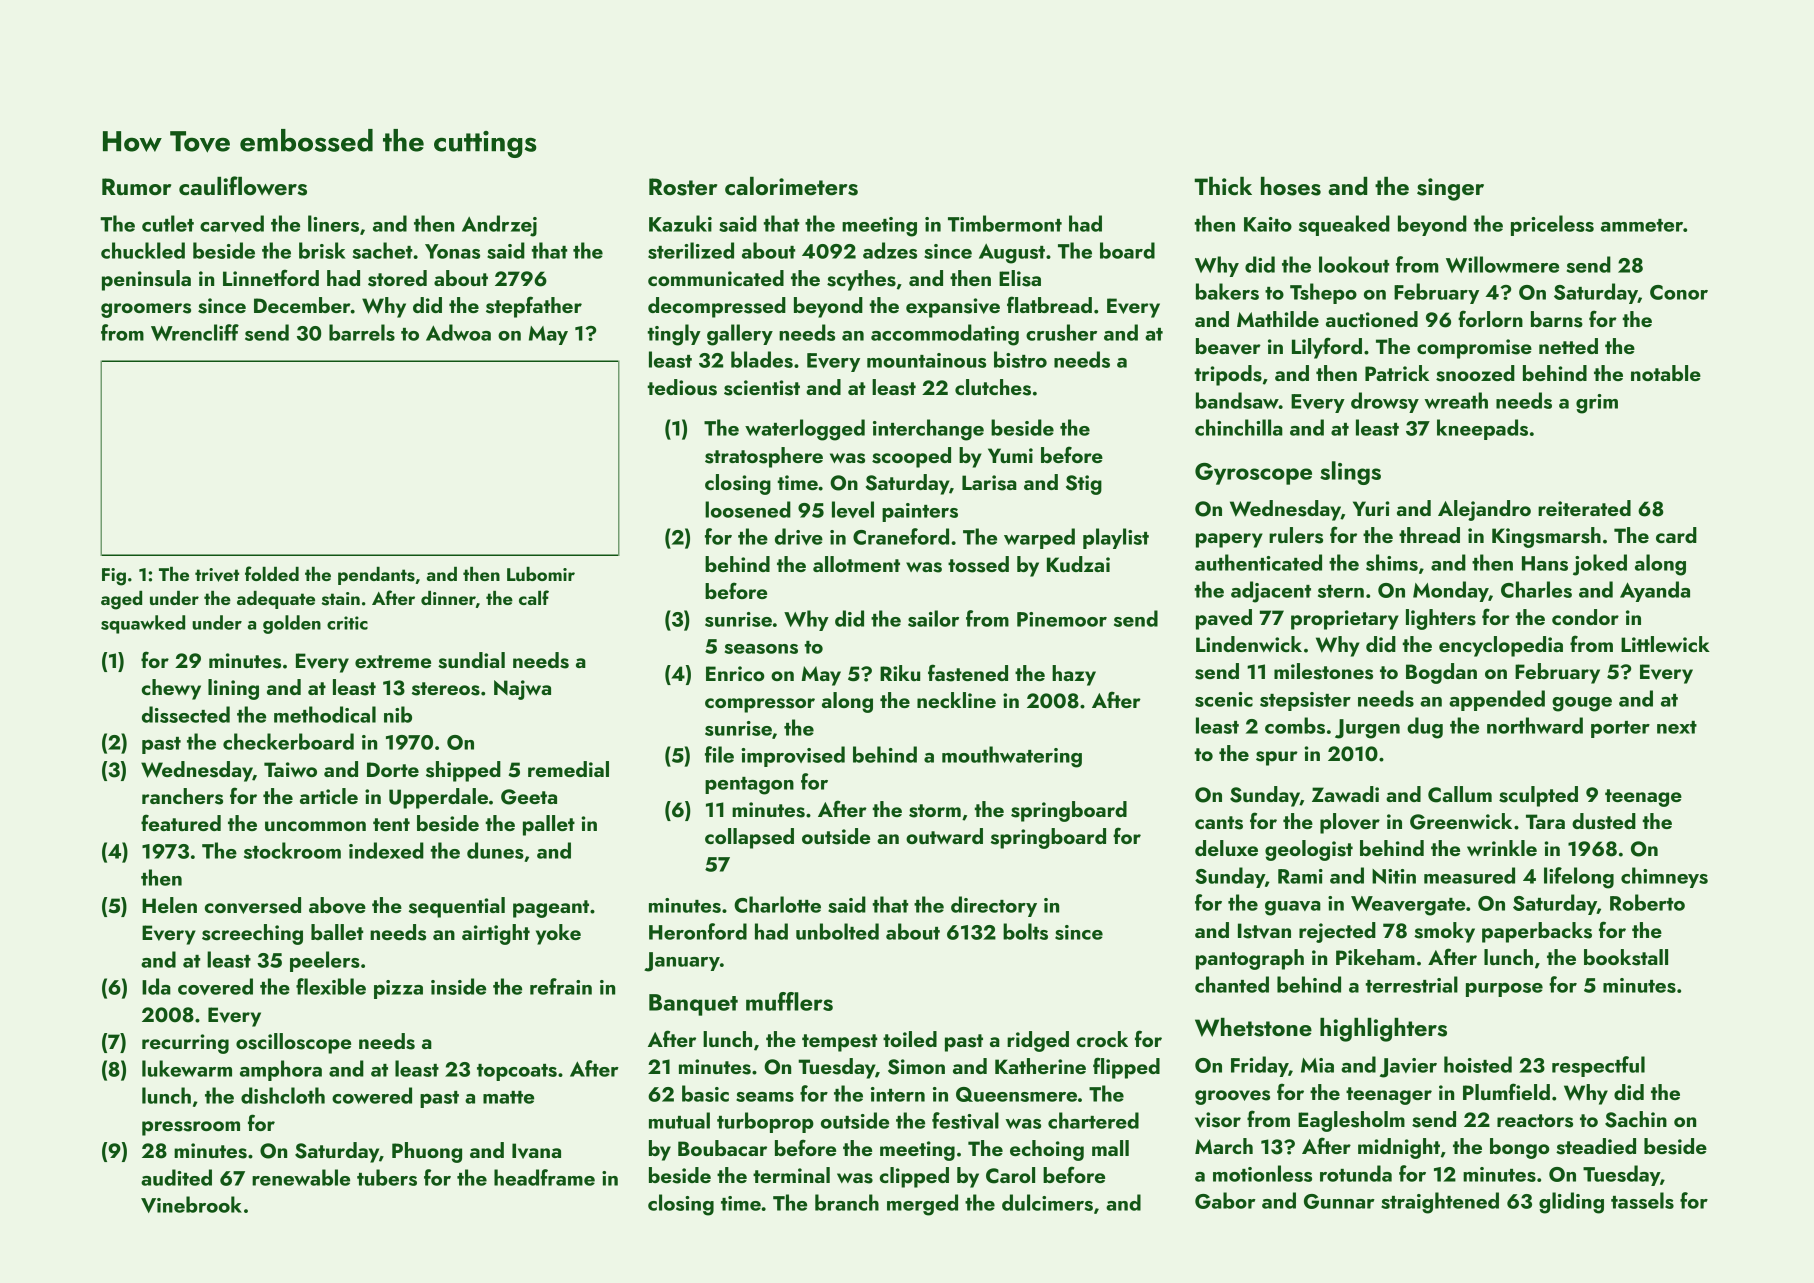  I want to click on singer, so click(1450, 189).
